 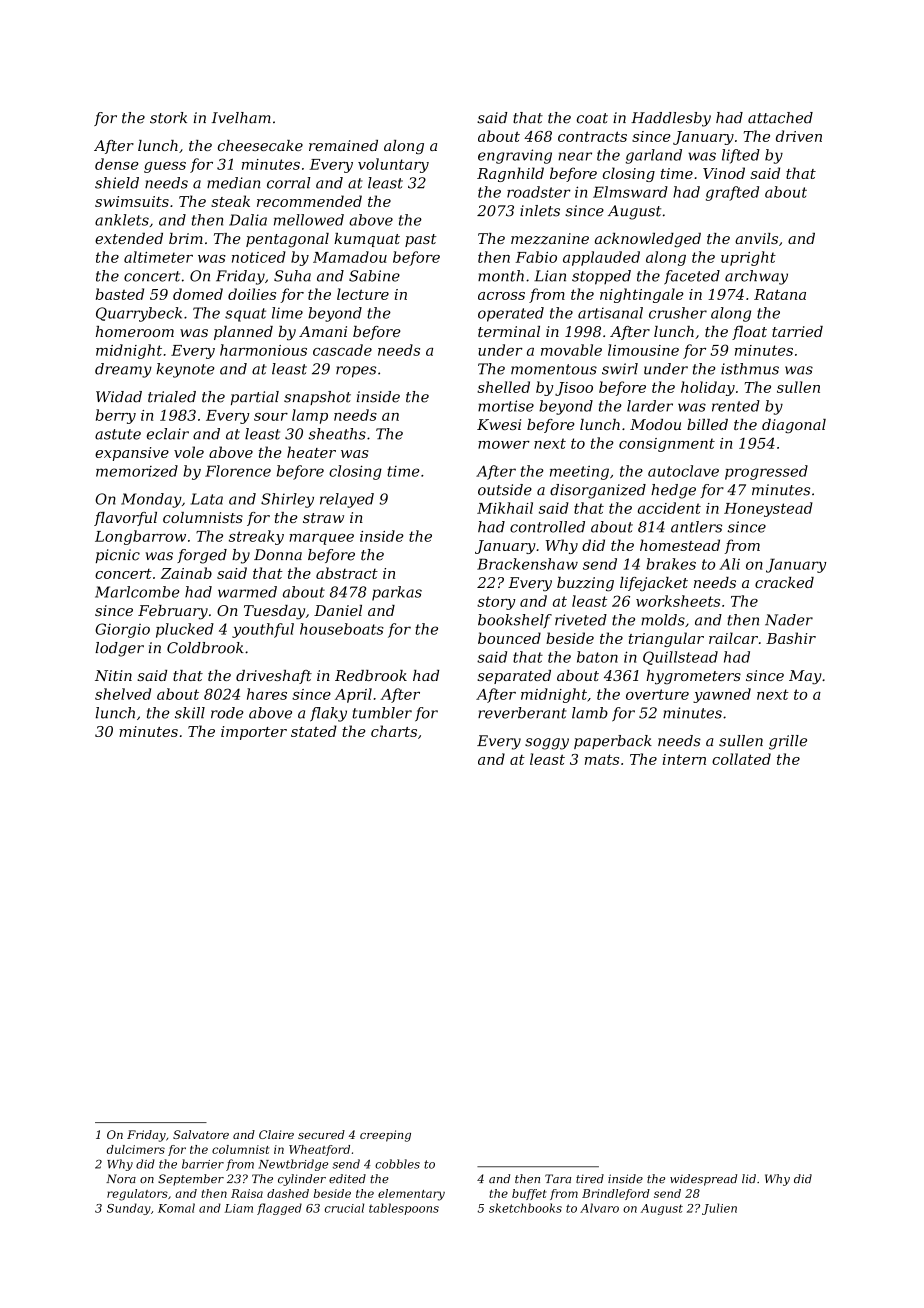 What do you see at coordinates (558, 1179) in the image?
I see `Tara` at bounding box center [558, 1179].
